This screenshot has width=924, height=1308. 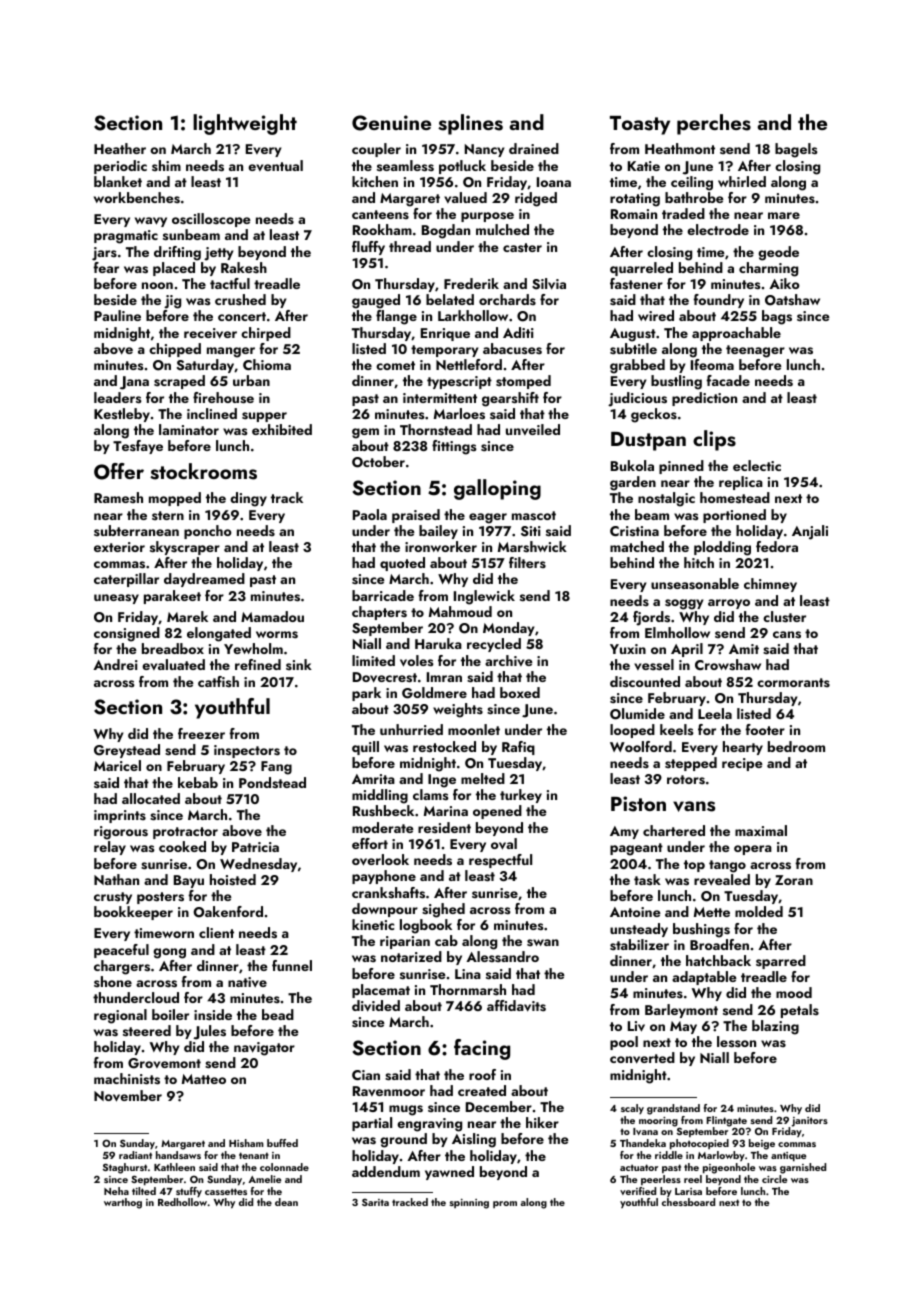 What do you see at coordinates (508, 629) in the screenshot?
I see `Monday` at bounding box center [508, 629].
